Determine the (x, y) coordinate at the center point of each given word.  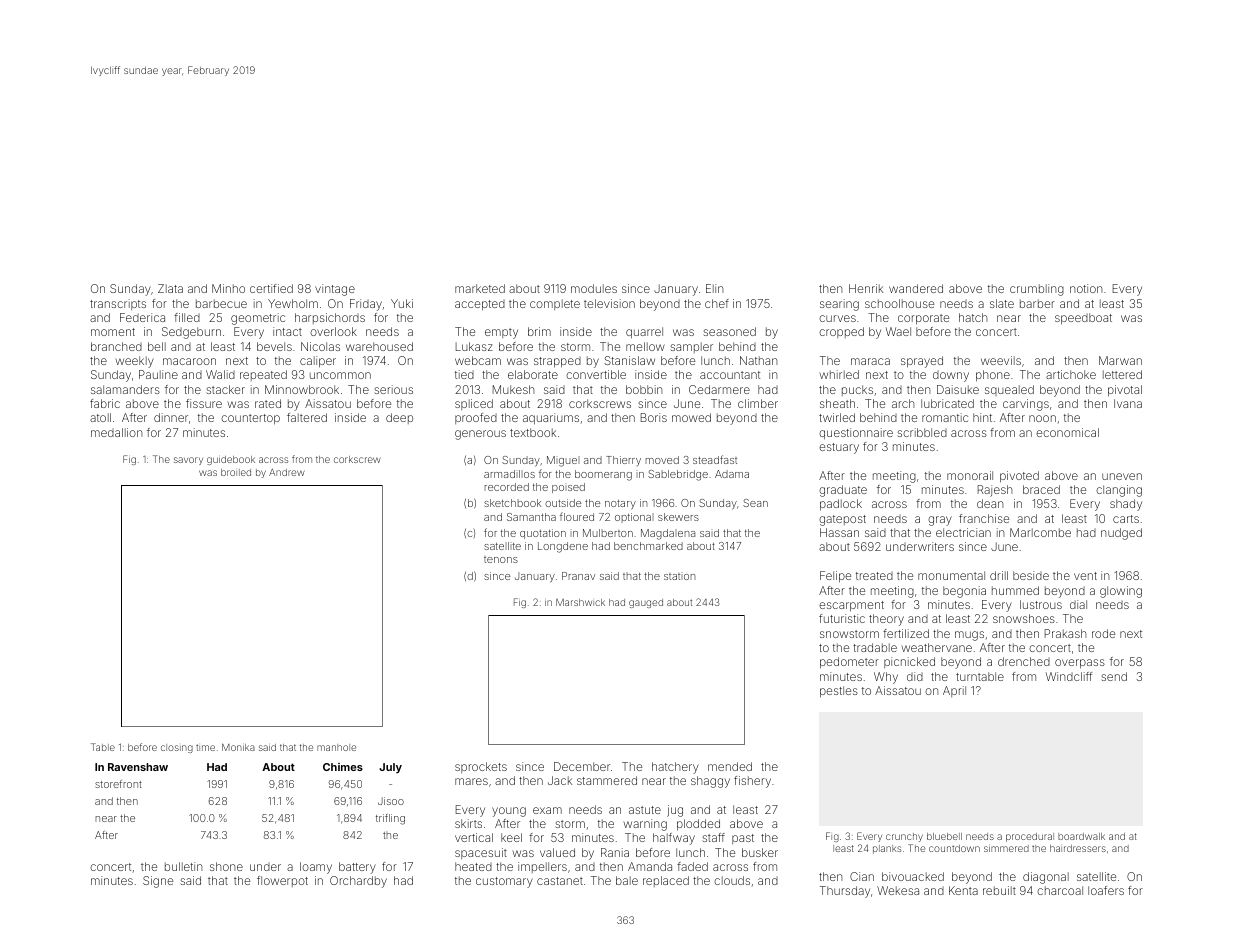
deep (399, 418)
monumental (951, 575)
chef (717, 303)
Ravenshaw (138, 767)
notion (1086, 288)
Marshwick (580, 602)
